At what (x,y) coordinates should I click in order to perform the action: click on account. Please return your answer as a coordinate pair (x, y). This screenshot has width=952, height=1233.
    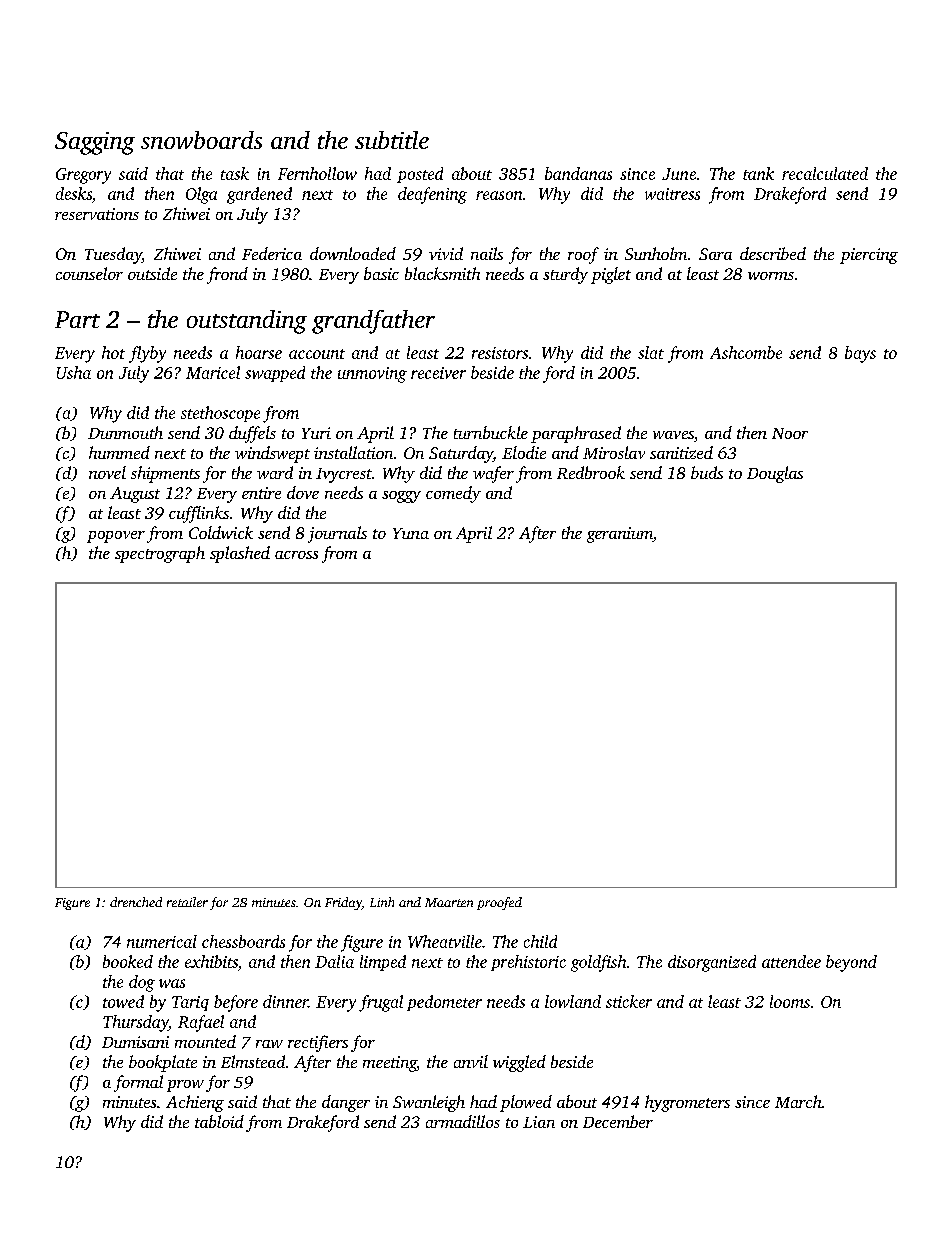
    Looking at the image, I should click on (317, 354).
